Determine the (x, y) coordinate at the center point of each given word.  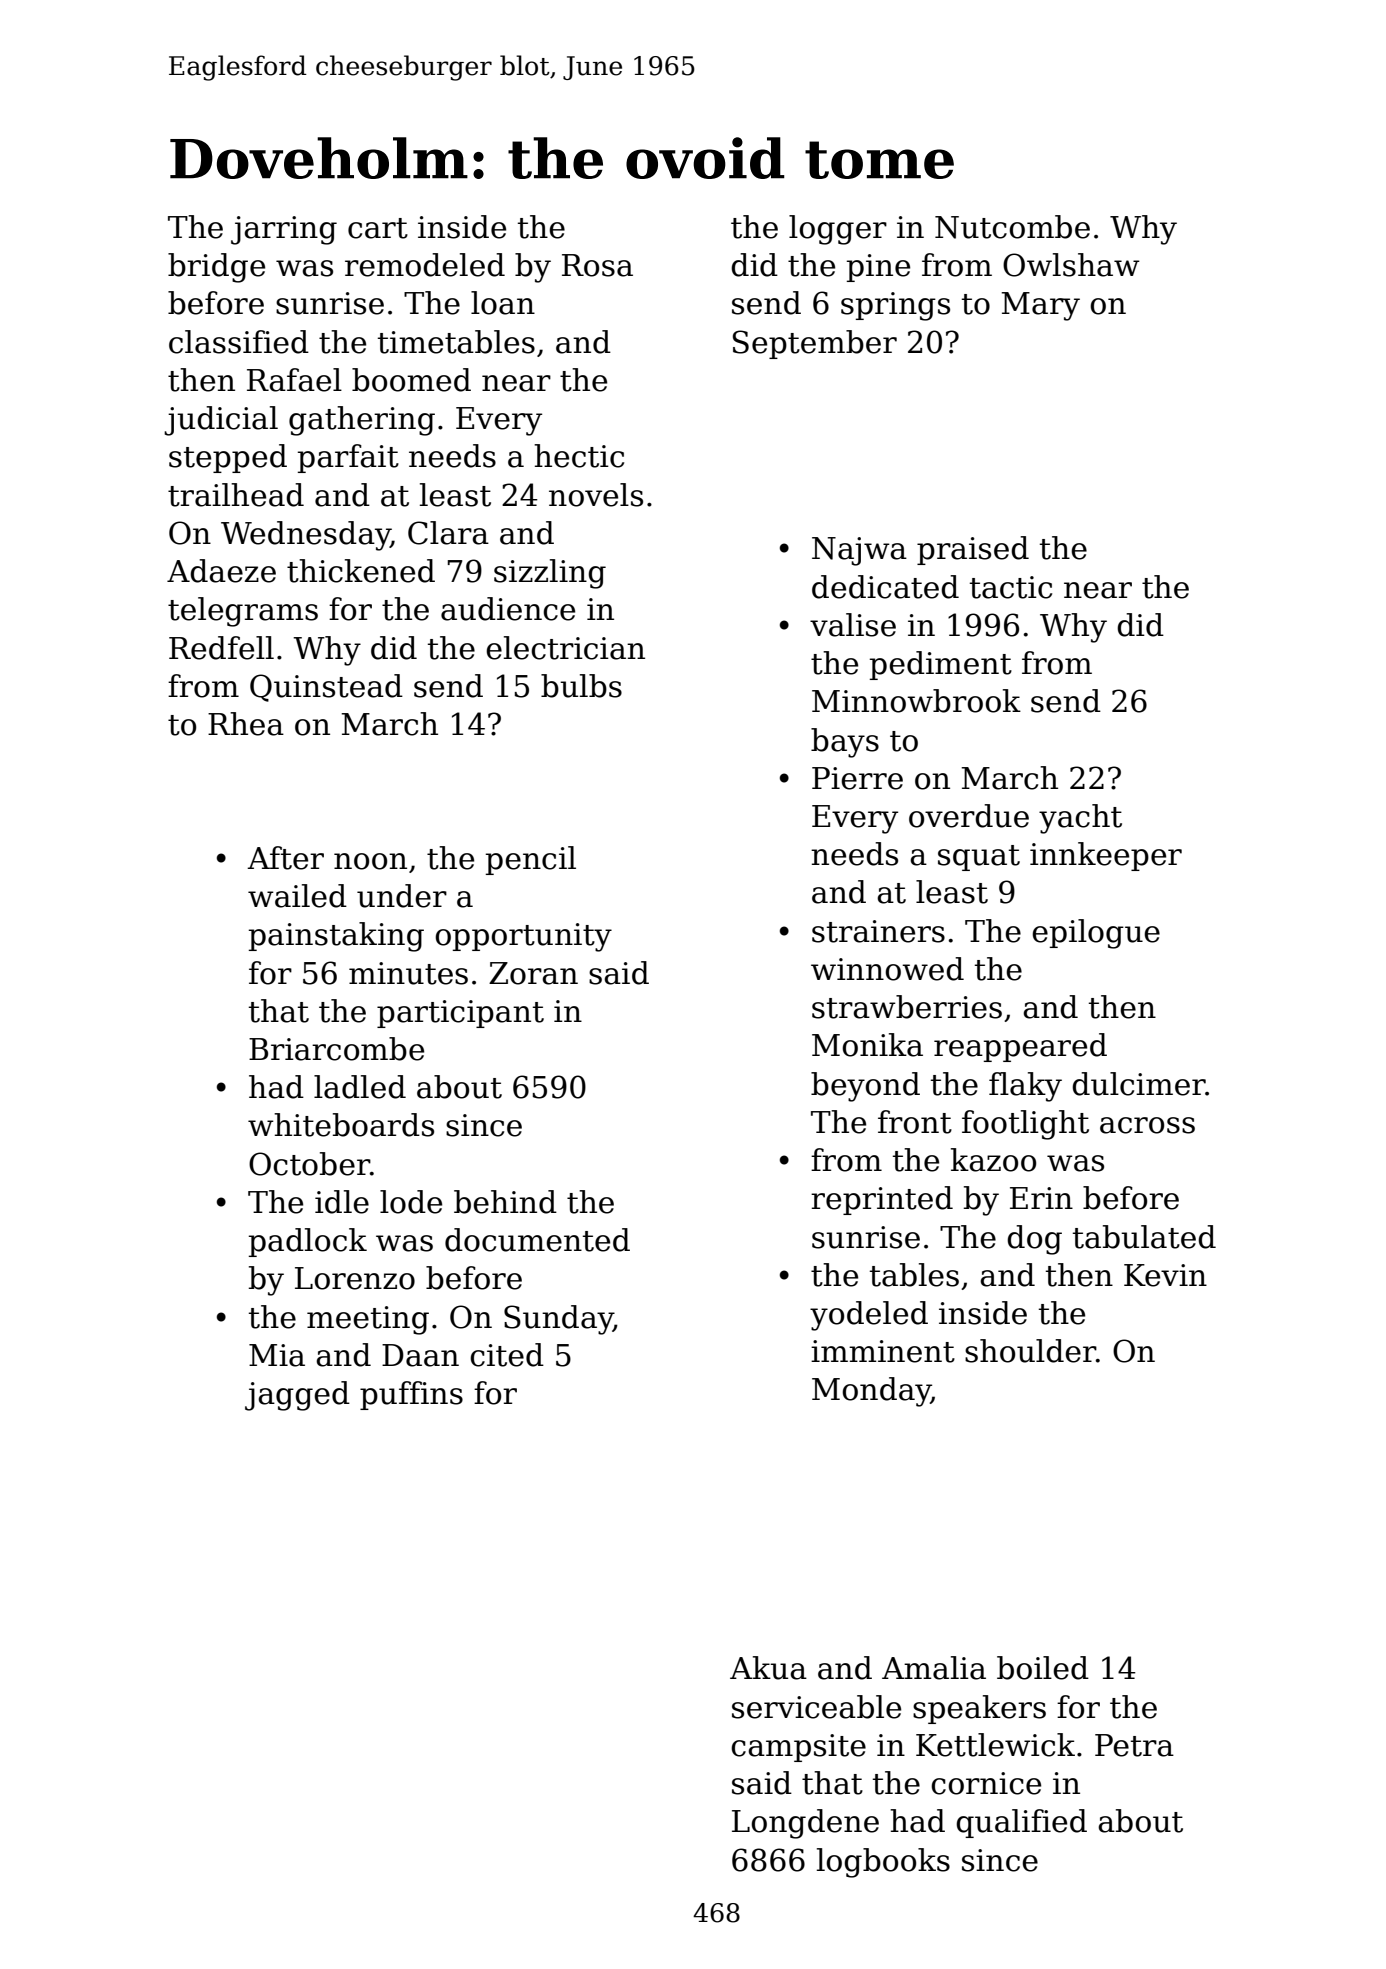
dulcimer (1139, 1084)
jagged (297, 1396)
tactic (1011, 587)
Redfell (221, 648)
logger (838, 230)
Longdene (805, 1824)
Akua (768, 1668)
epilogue (1096, 934)
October (309, 1164)
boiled (1043, 1668)
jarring (284, 230)
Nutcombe (1012, 227)
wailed (297, 896)
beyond (865, 1087)
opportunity (523, 937)
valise (853, 625)
